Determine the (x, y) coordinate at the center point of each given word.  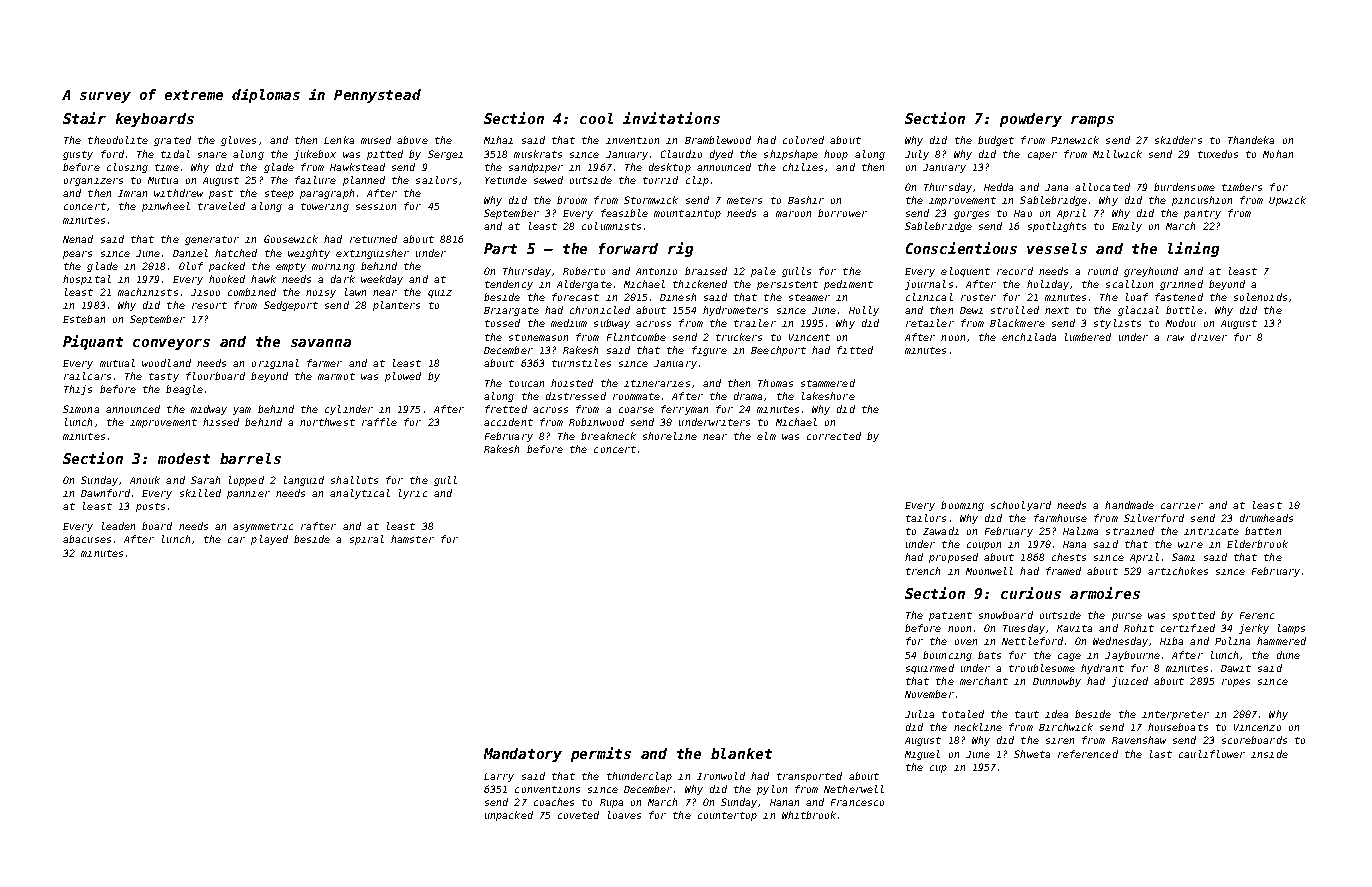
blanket (741, 753)
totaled (963, 714)
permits (601, 754)
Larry (499, 777)
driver (1209, 337)
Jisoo (205, 292)
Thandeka (1251, 140)
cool (596, 118)
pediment (848, 285)
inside (1269, 754)
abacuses (87, 539)
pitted (385, 155)
